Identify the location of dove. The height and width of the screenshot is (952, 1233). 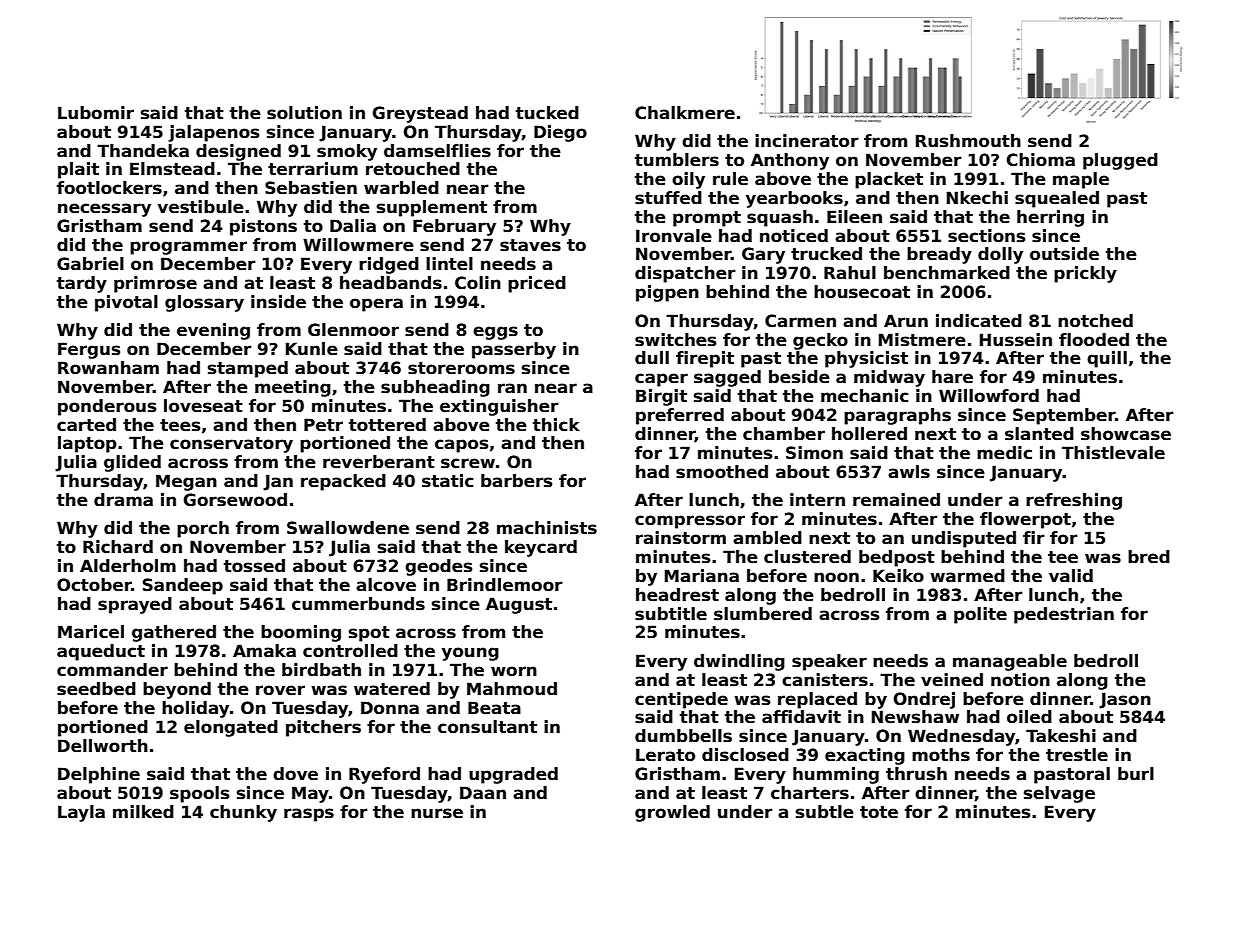
(295, 774).
